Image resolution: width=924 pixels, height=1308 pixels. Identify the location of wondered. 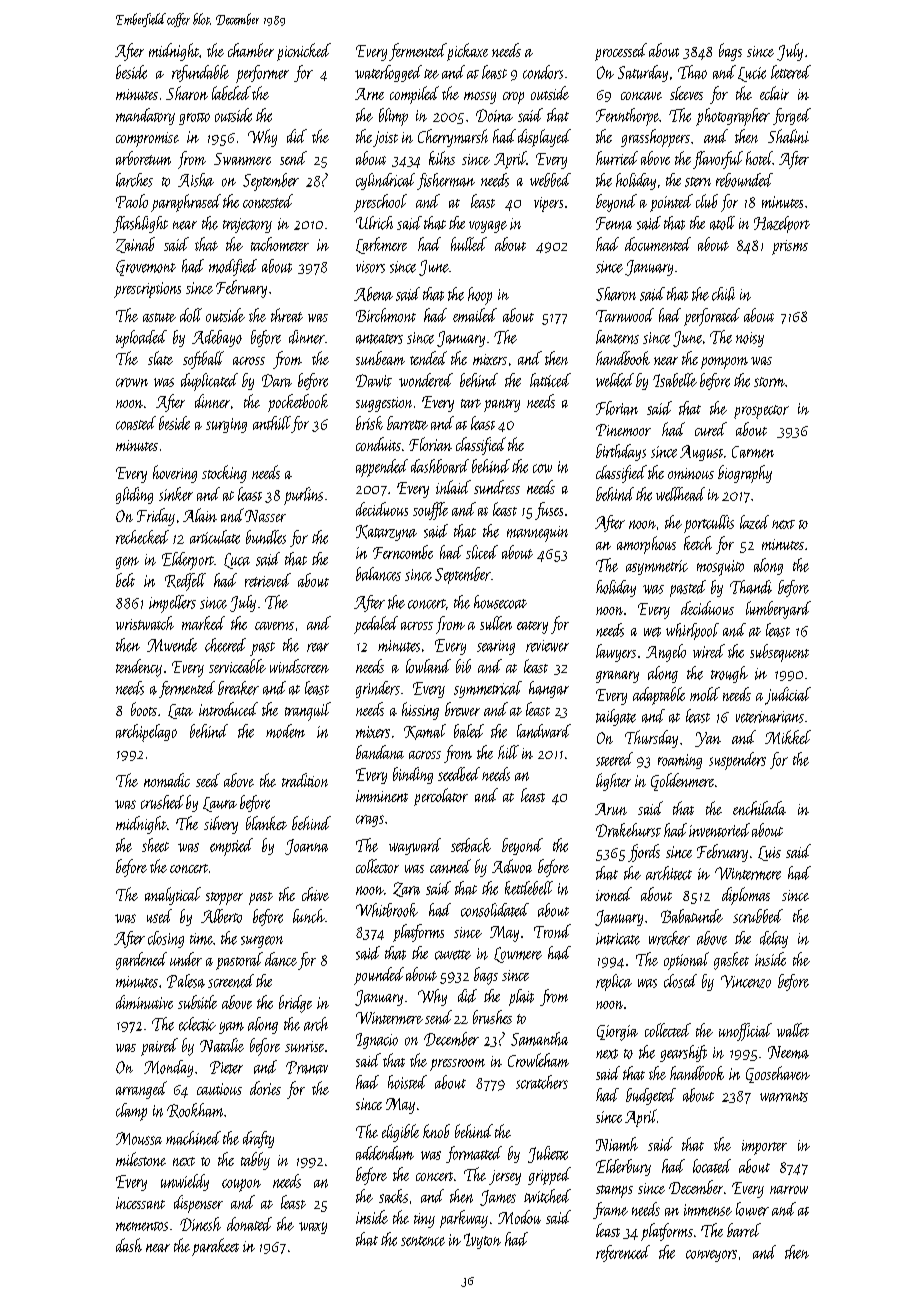
(426, 380).
